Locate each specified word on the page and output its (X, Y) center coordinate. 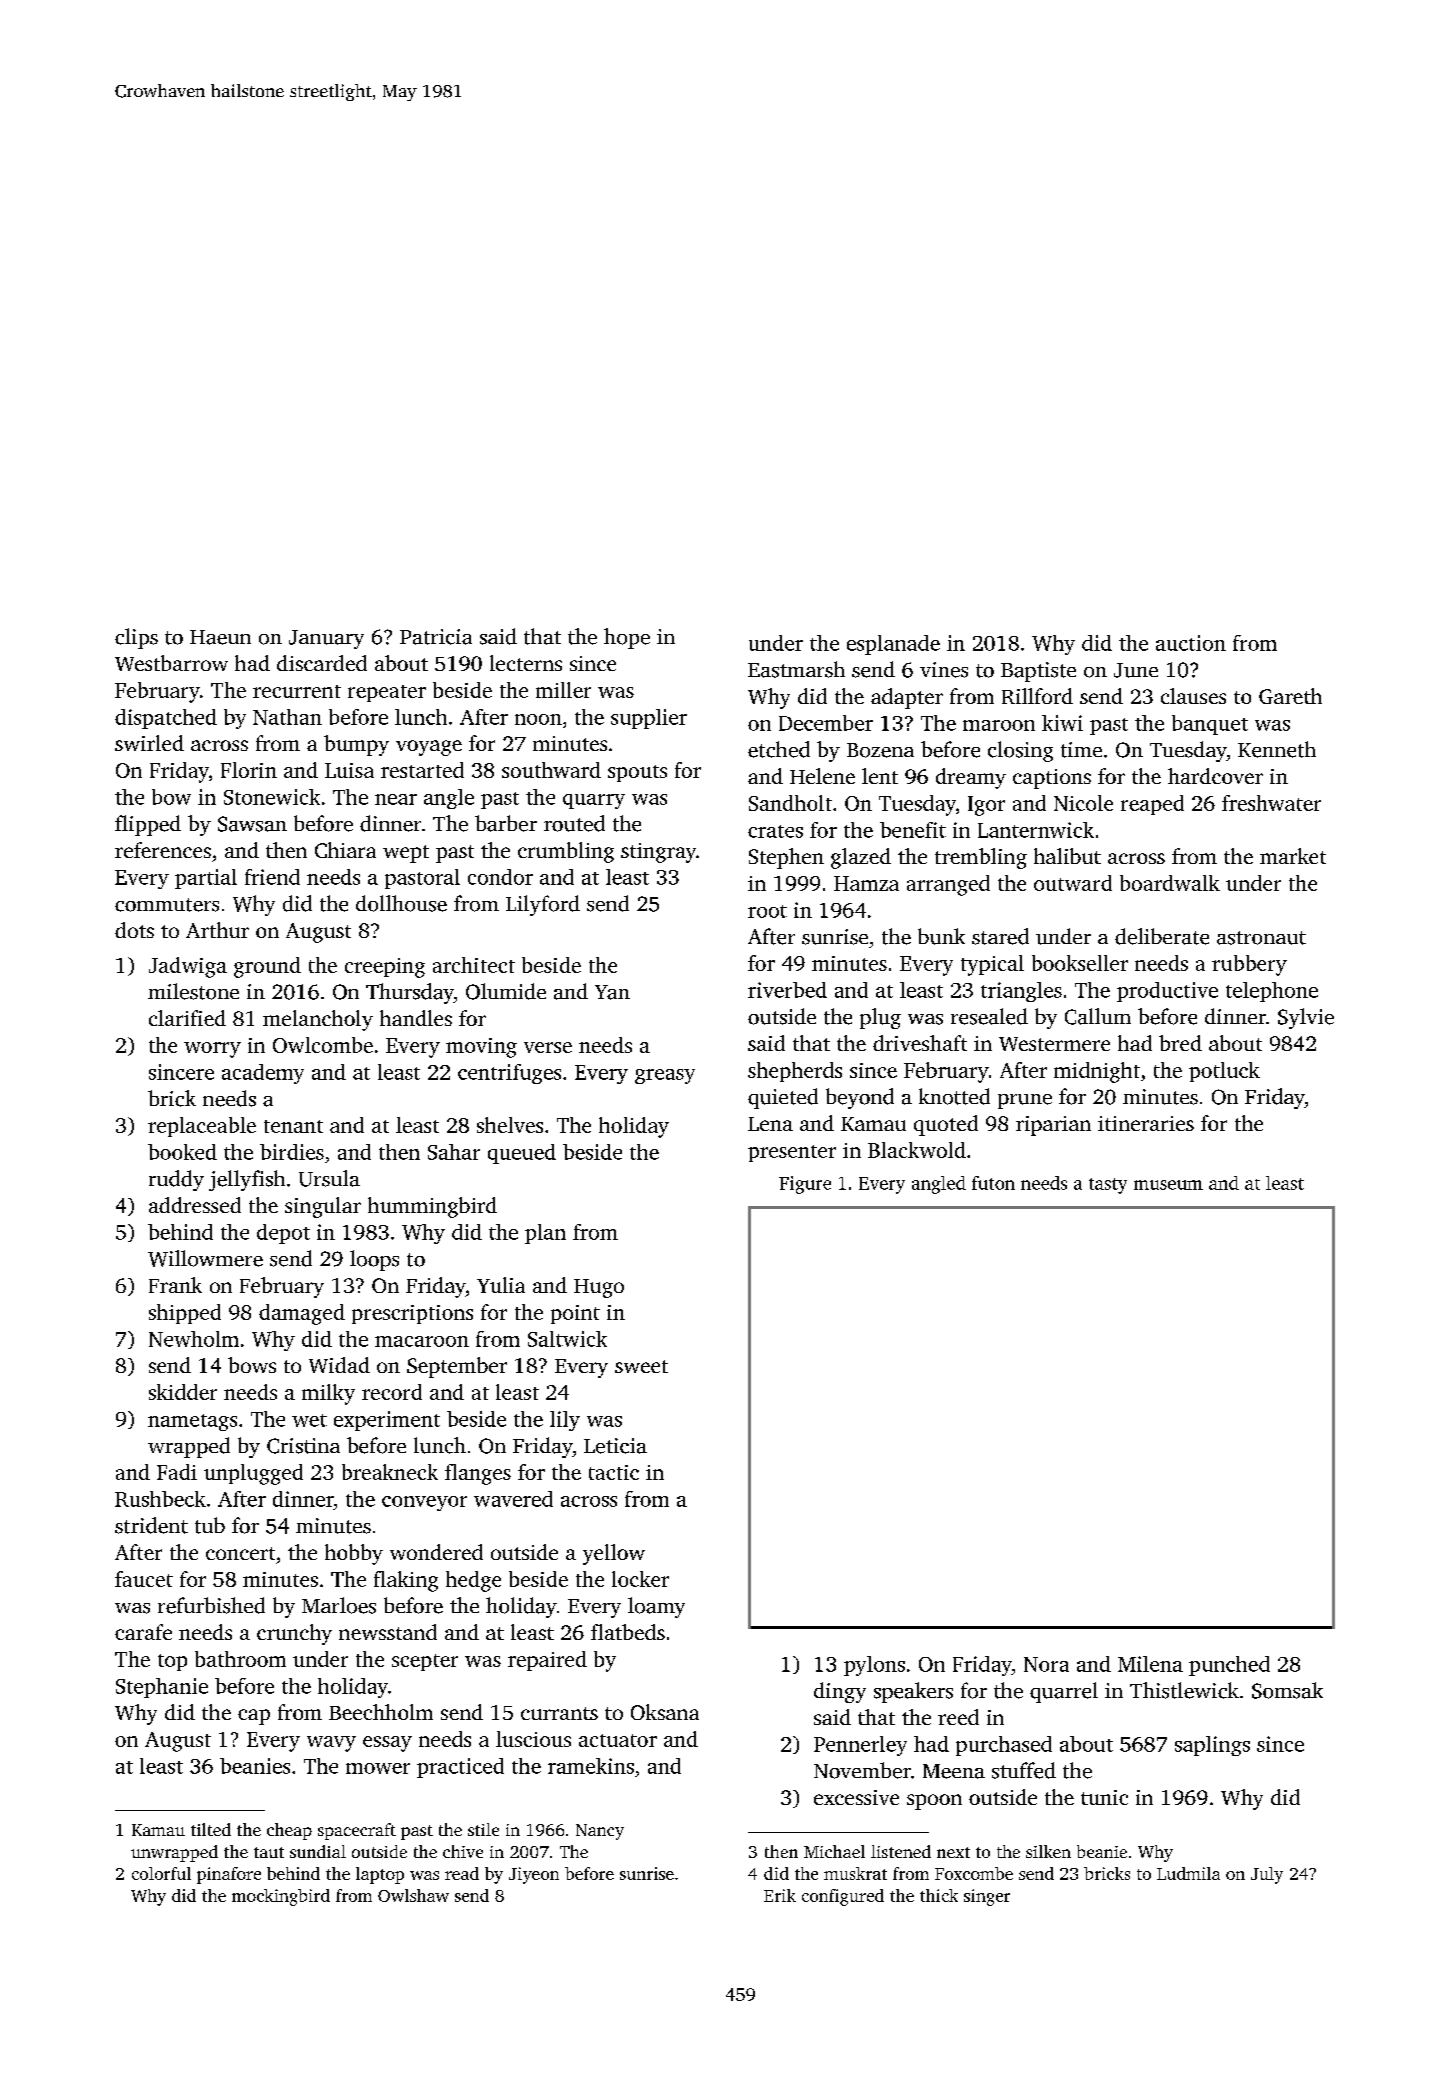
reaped (1152, 805)
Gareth (1290, 696)
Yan (612, 992)
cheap (289, 1831)
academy (263, 1074)
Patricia (436, 637)
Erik (780, 1895)
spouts (637, 773)
